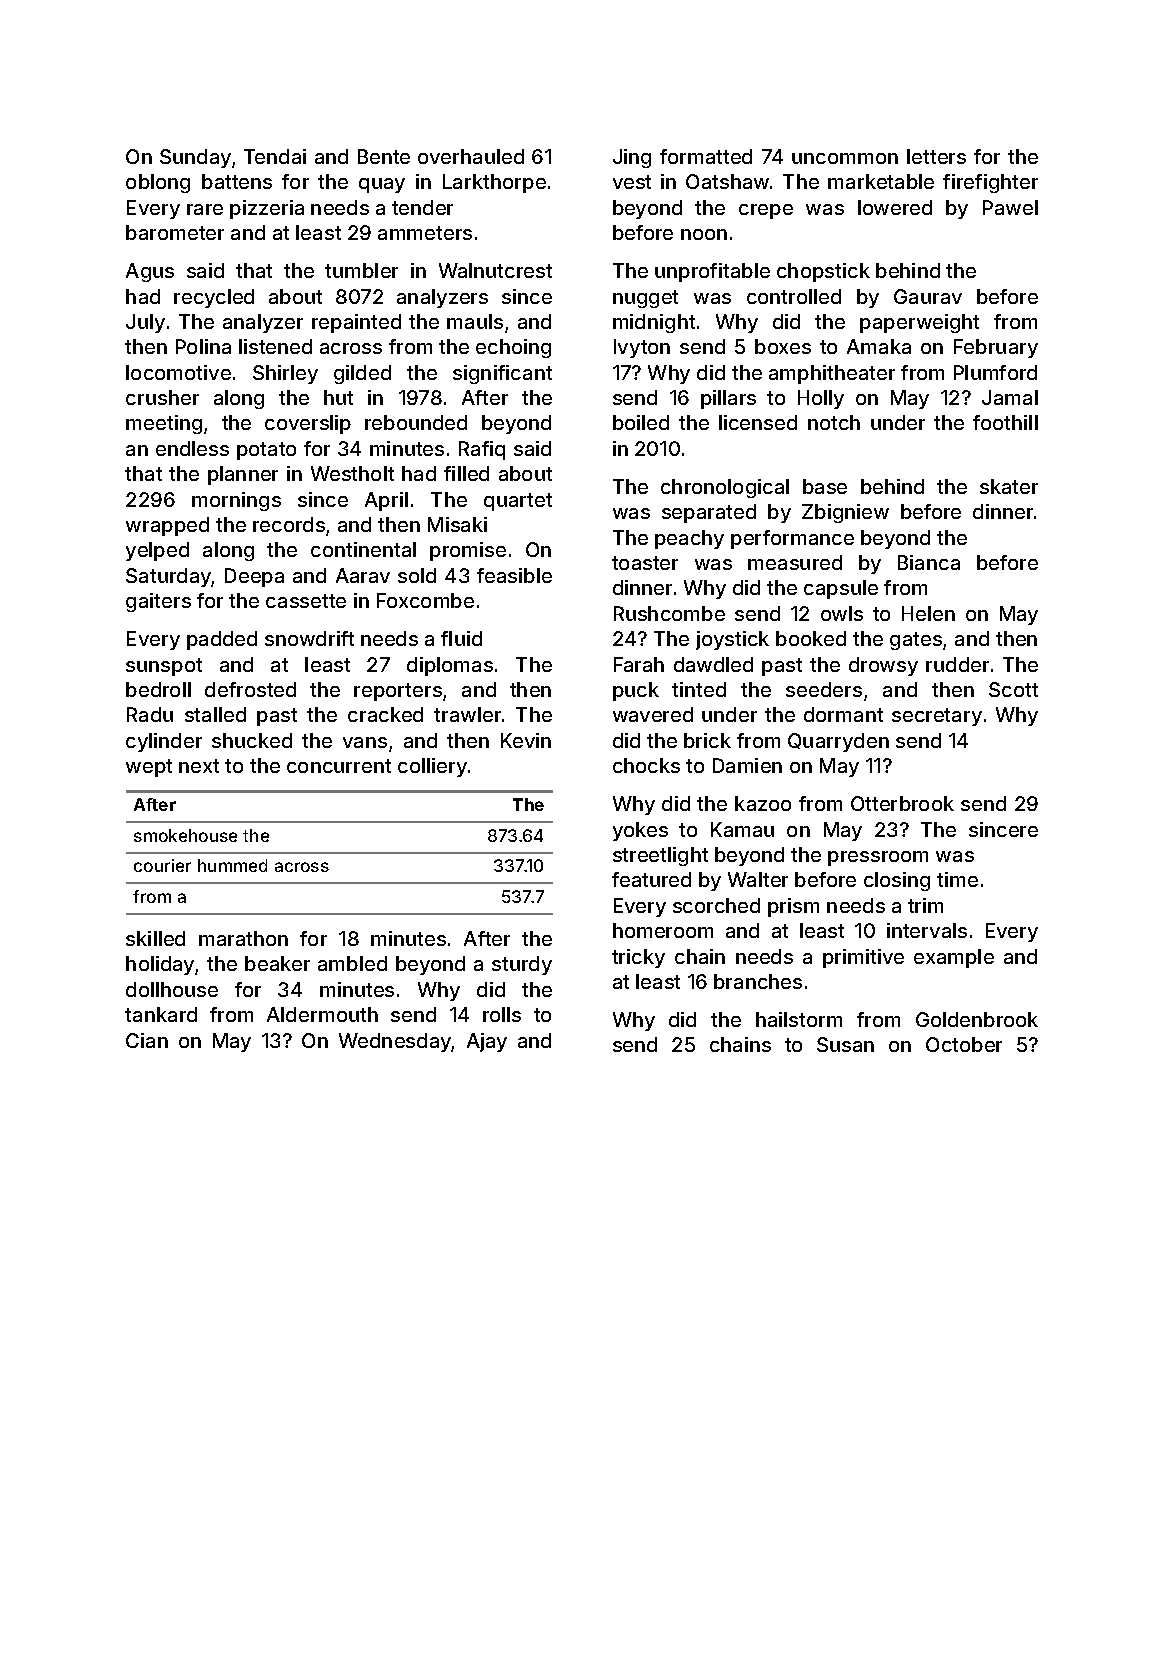  What do you see at coordinates (169, 577) in the screenshot?
I see `Saturday` at bounding box center [169, 577].
